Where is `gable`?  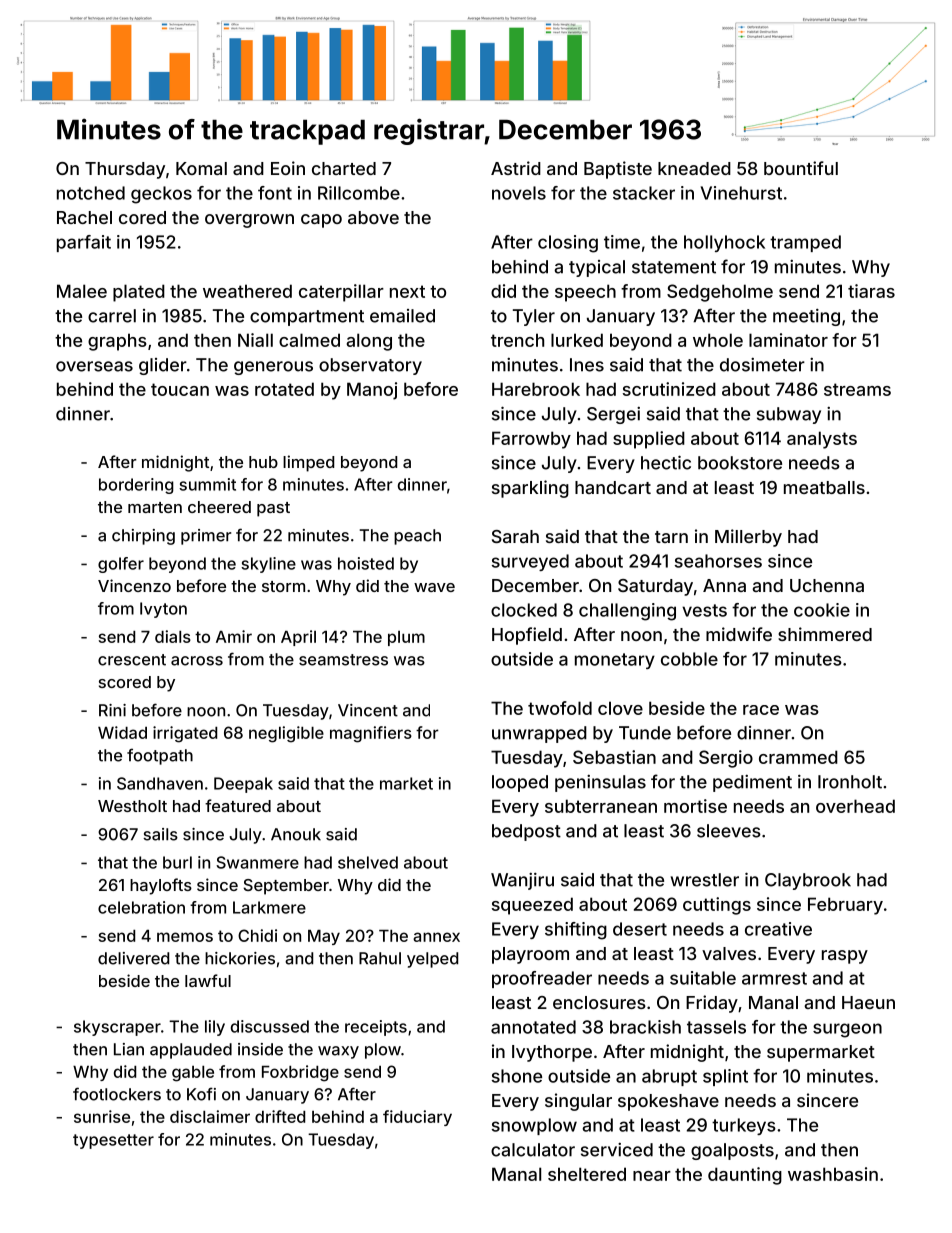
gable is located at coordinates (193, 1074).
